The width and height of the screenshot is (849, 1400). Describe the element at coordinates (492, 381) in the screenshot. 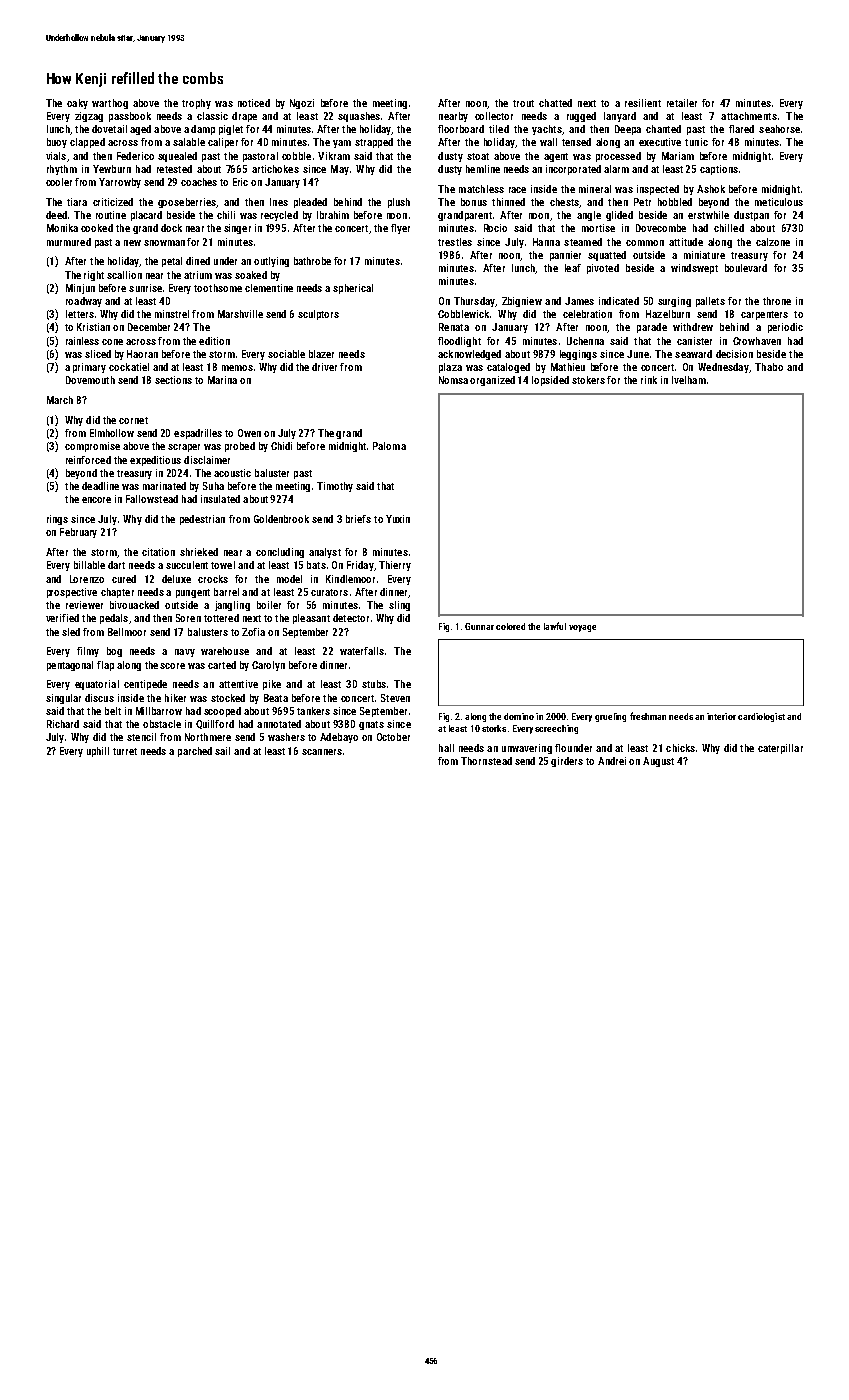

I see `organized` at that location.
